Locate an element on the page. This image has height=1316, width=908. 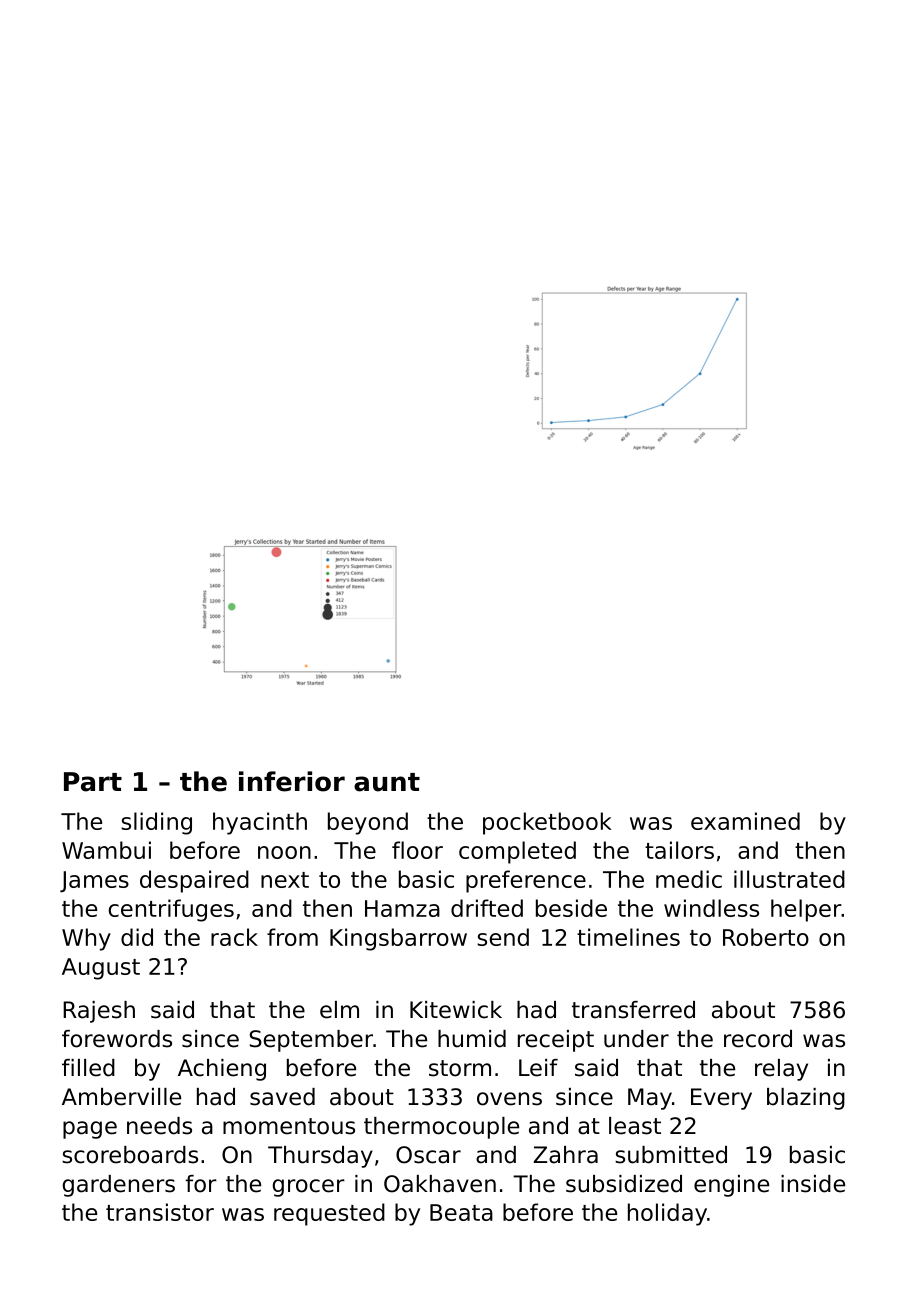
holiday is located at coordinates (667, 1214).
